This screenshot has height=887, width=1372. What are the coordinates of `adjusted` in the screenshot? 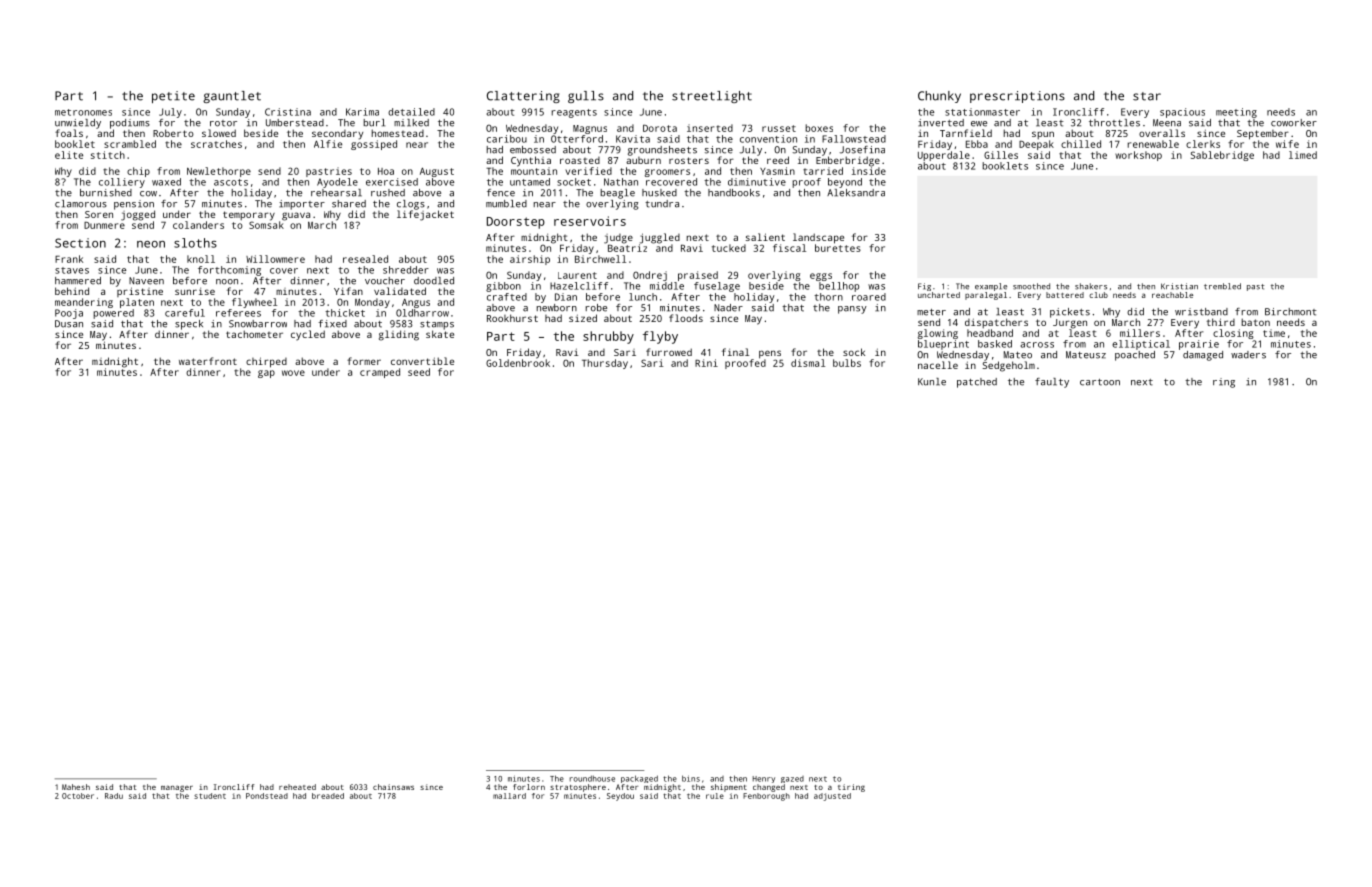 It's located at (832, 797).
